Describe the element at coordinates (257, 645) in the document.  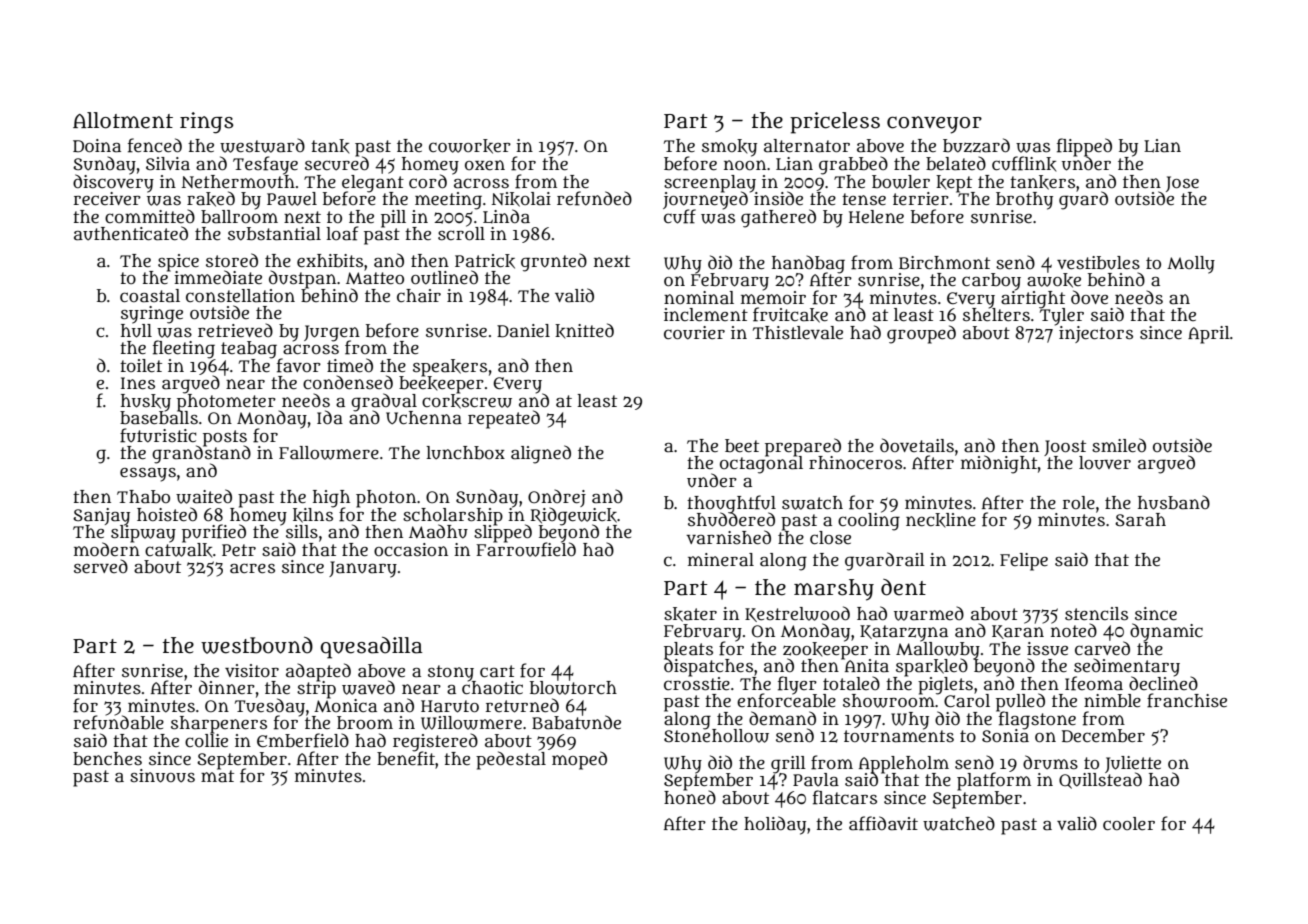
I see `westbound` at that location.
